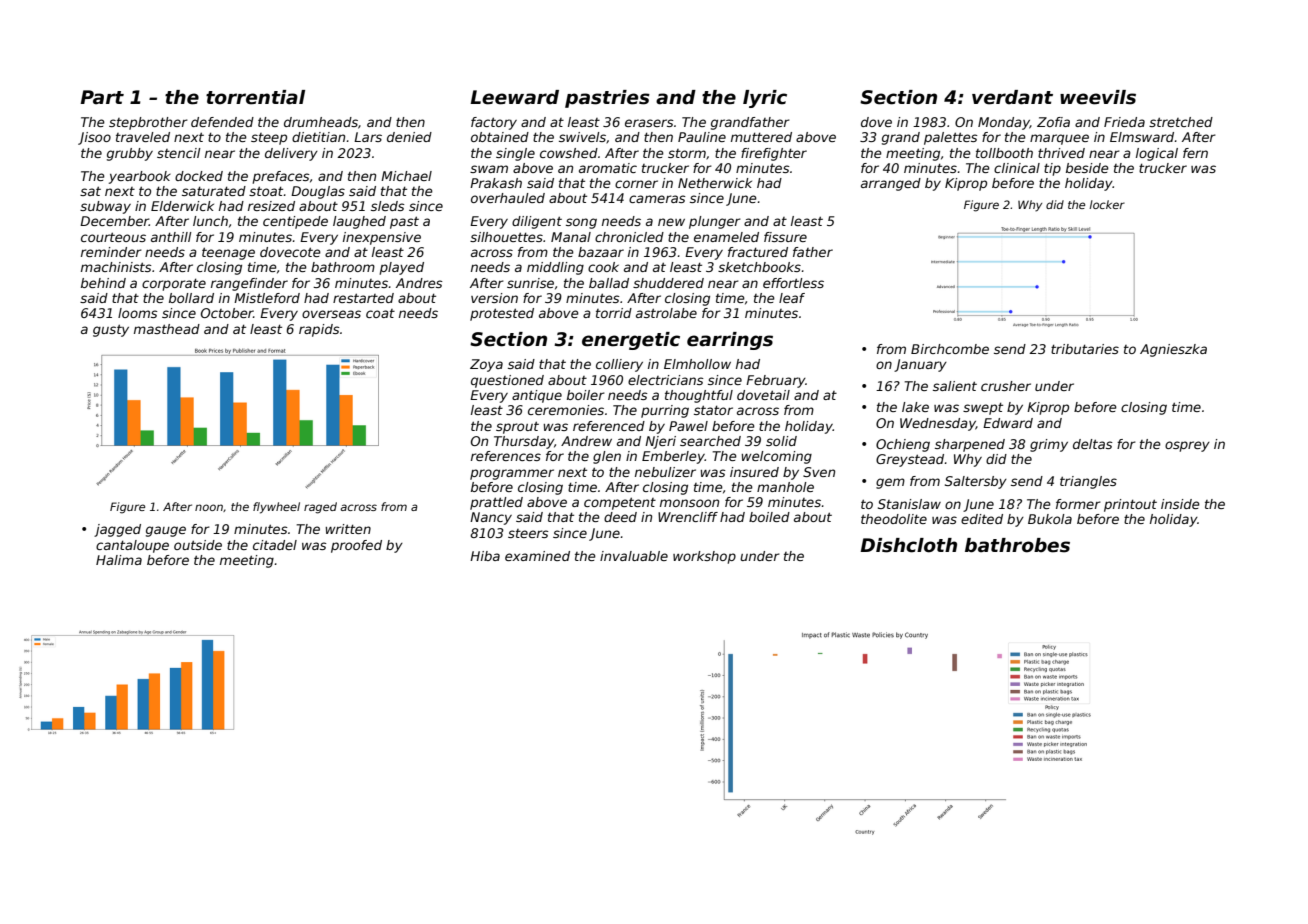  What do you see at coordinates (1006, 386) in the image?
I see `crusher` at bounding box center [1006, 386].
